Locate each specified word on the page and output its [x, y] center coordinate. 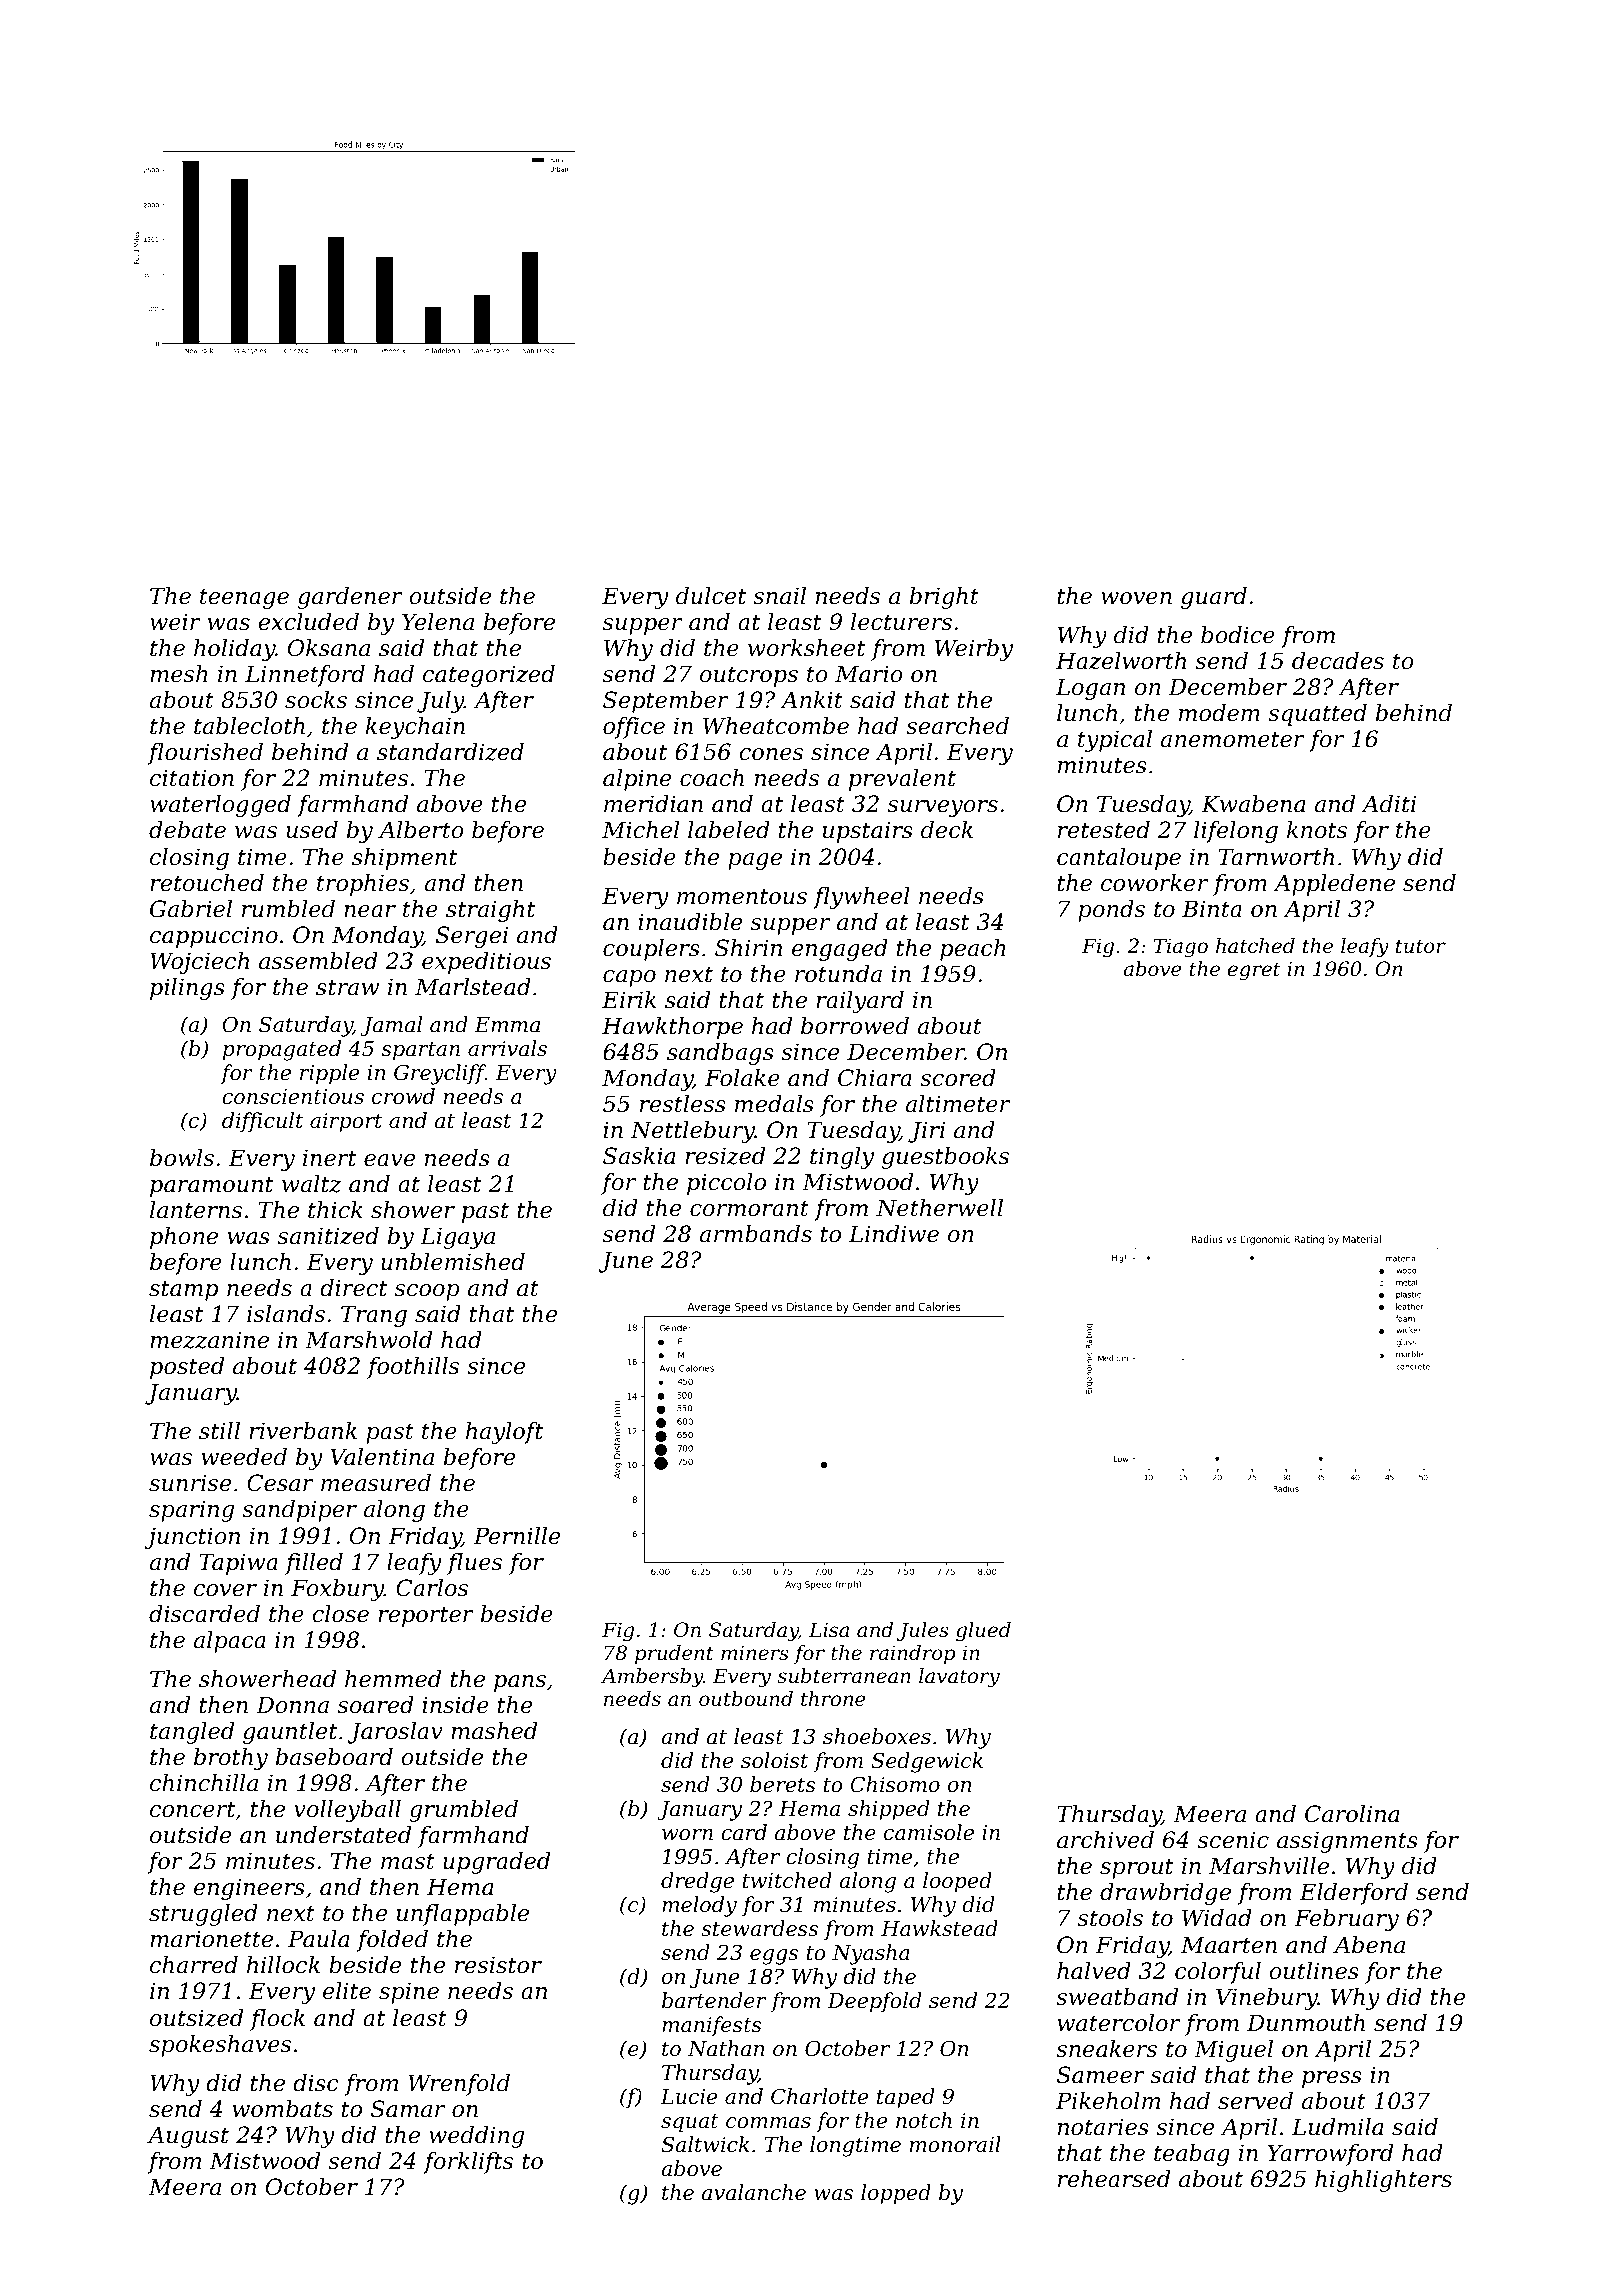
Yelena [438, 622]
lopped [896, 2194]
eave [389, 1160]
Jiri [926, 1132]
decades [1338, 661]
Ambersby [652, 1678]
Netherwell [939, 1208]
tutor [1421, 946]
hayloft [504, 1433]
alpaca [230, 1642]
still [219, 1431]
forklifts [468, 2163]
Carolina [1352, 1814]
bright [944, 598]
